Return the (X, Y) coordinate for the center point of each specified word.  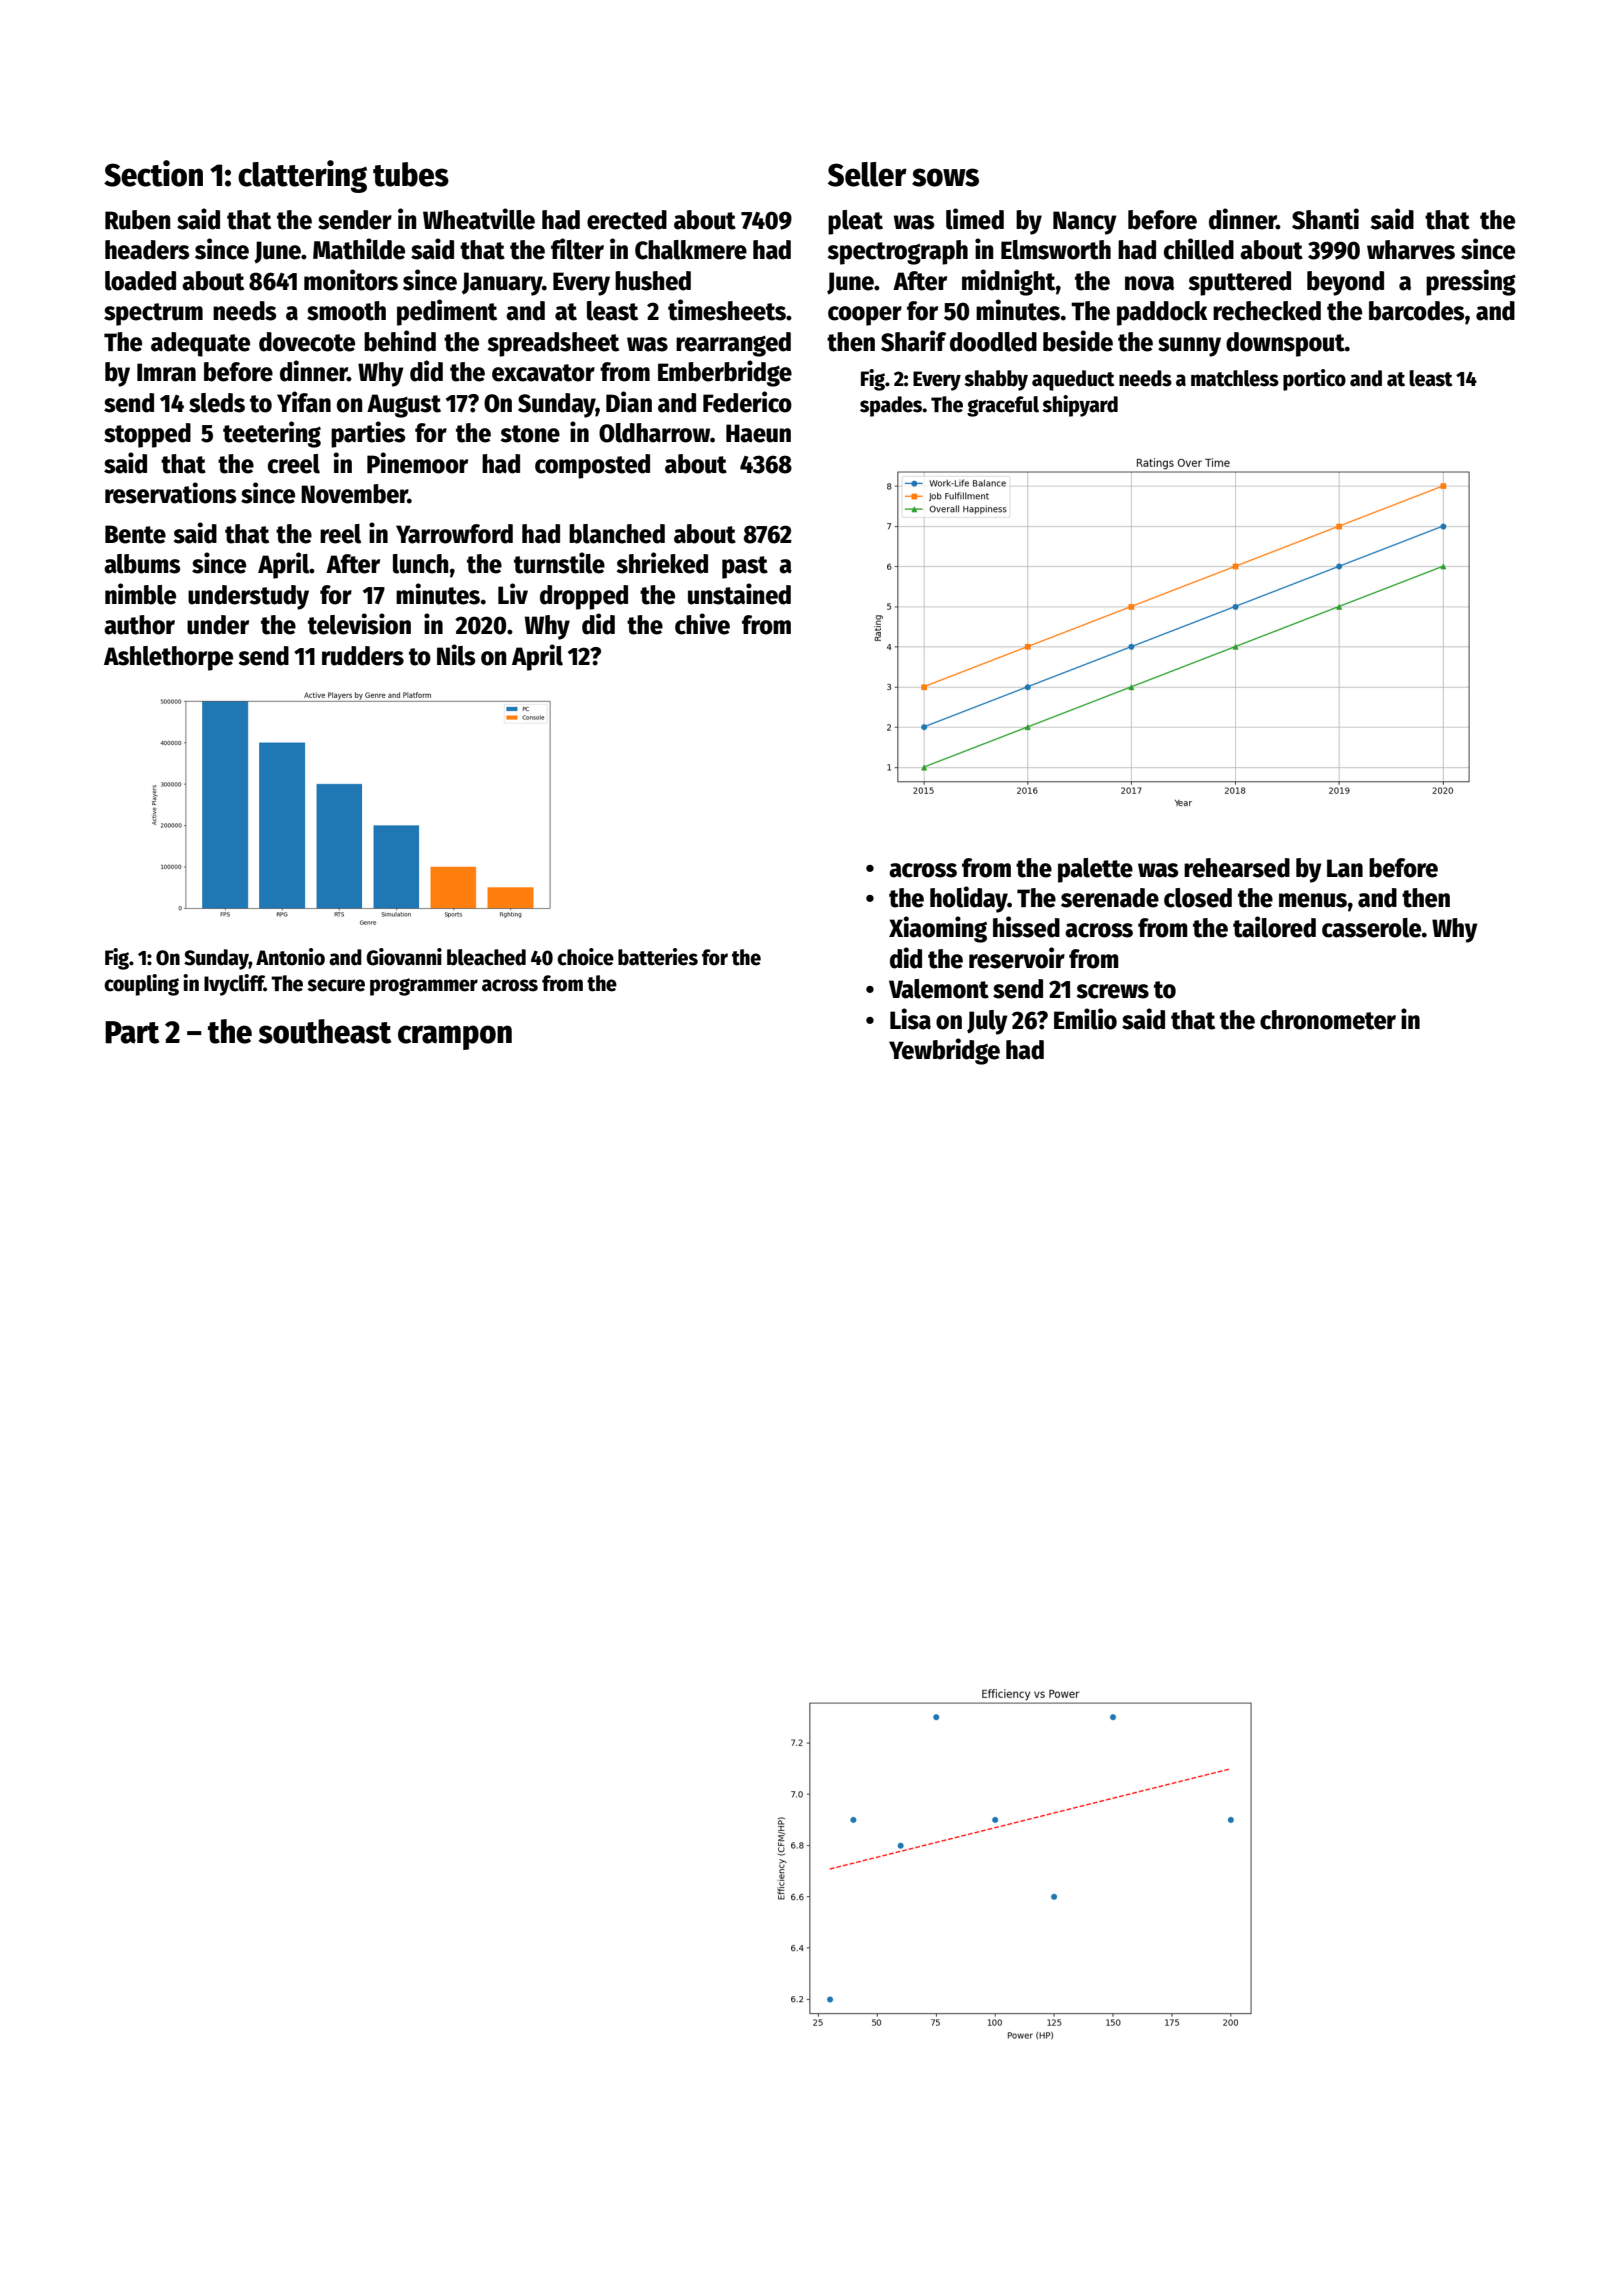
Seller (867, 174)
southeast (325, 1031)
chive (702, 624)
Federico (747, 402)
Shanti (1325, 219)
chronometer (1328, 1020)
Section (153, 173)
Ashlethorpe (168, 658)
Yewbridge (944, 1051)
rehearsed (1237, 868)
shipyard (1080, 406)
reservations (170, 493)
